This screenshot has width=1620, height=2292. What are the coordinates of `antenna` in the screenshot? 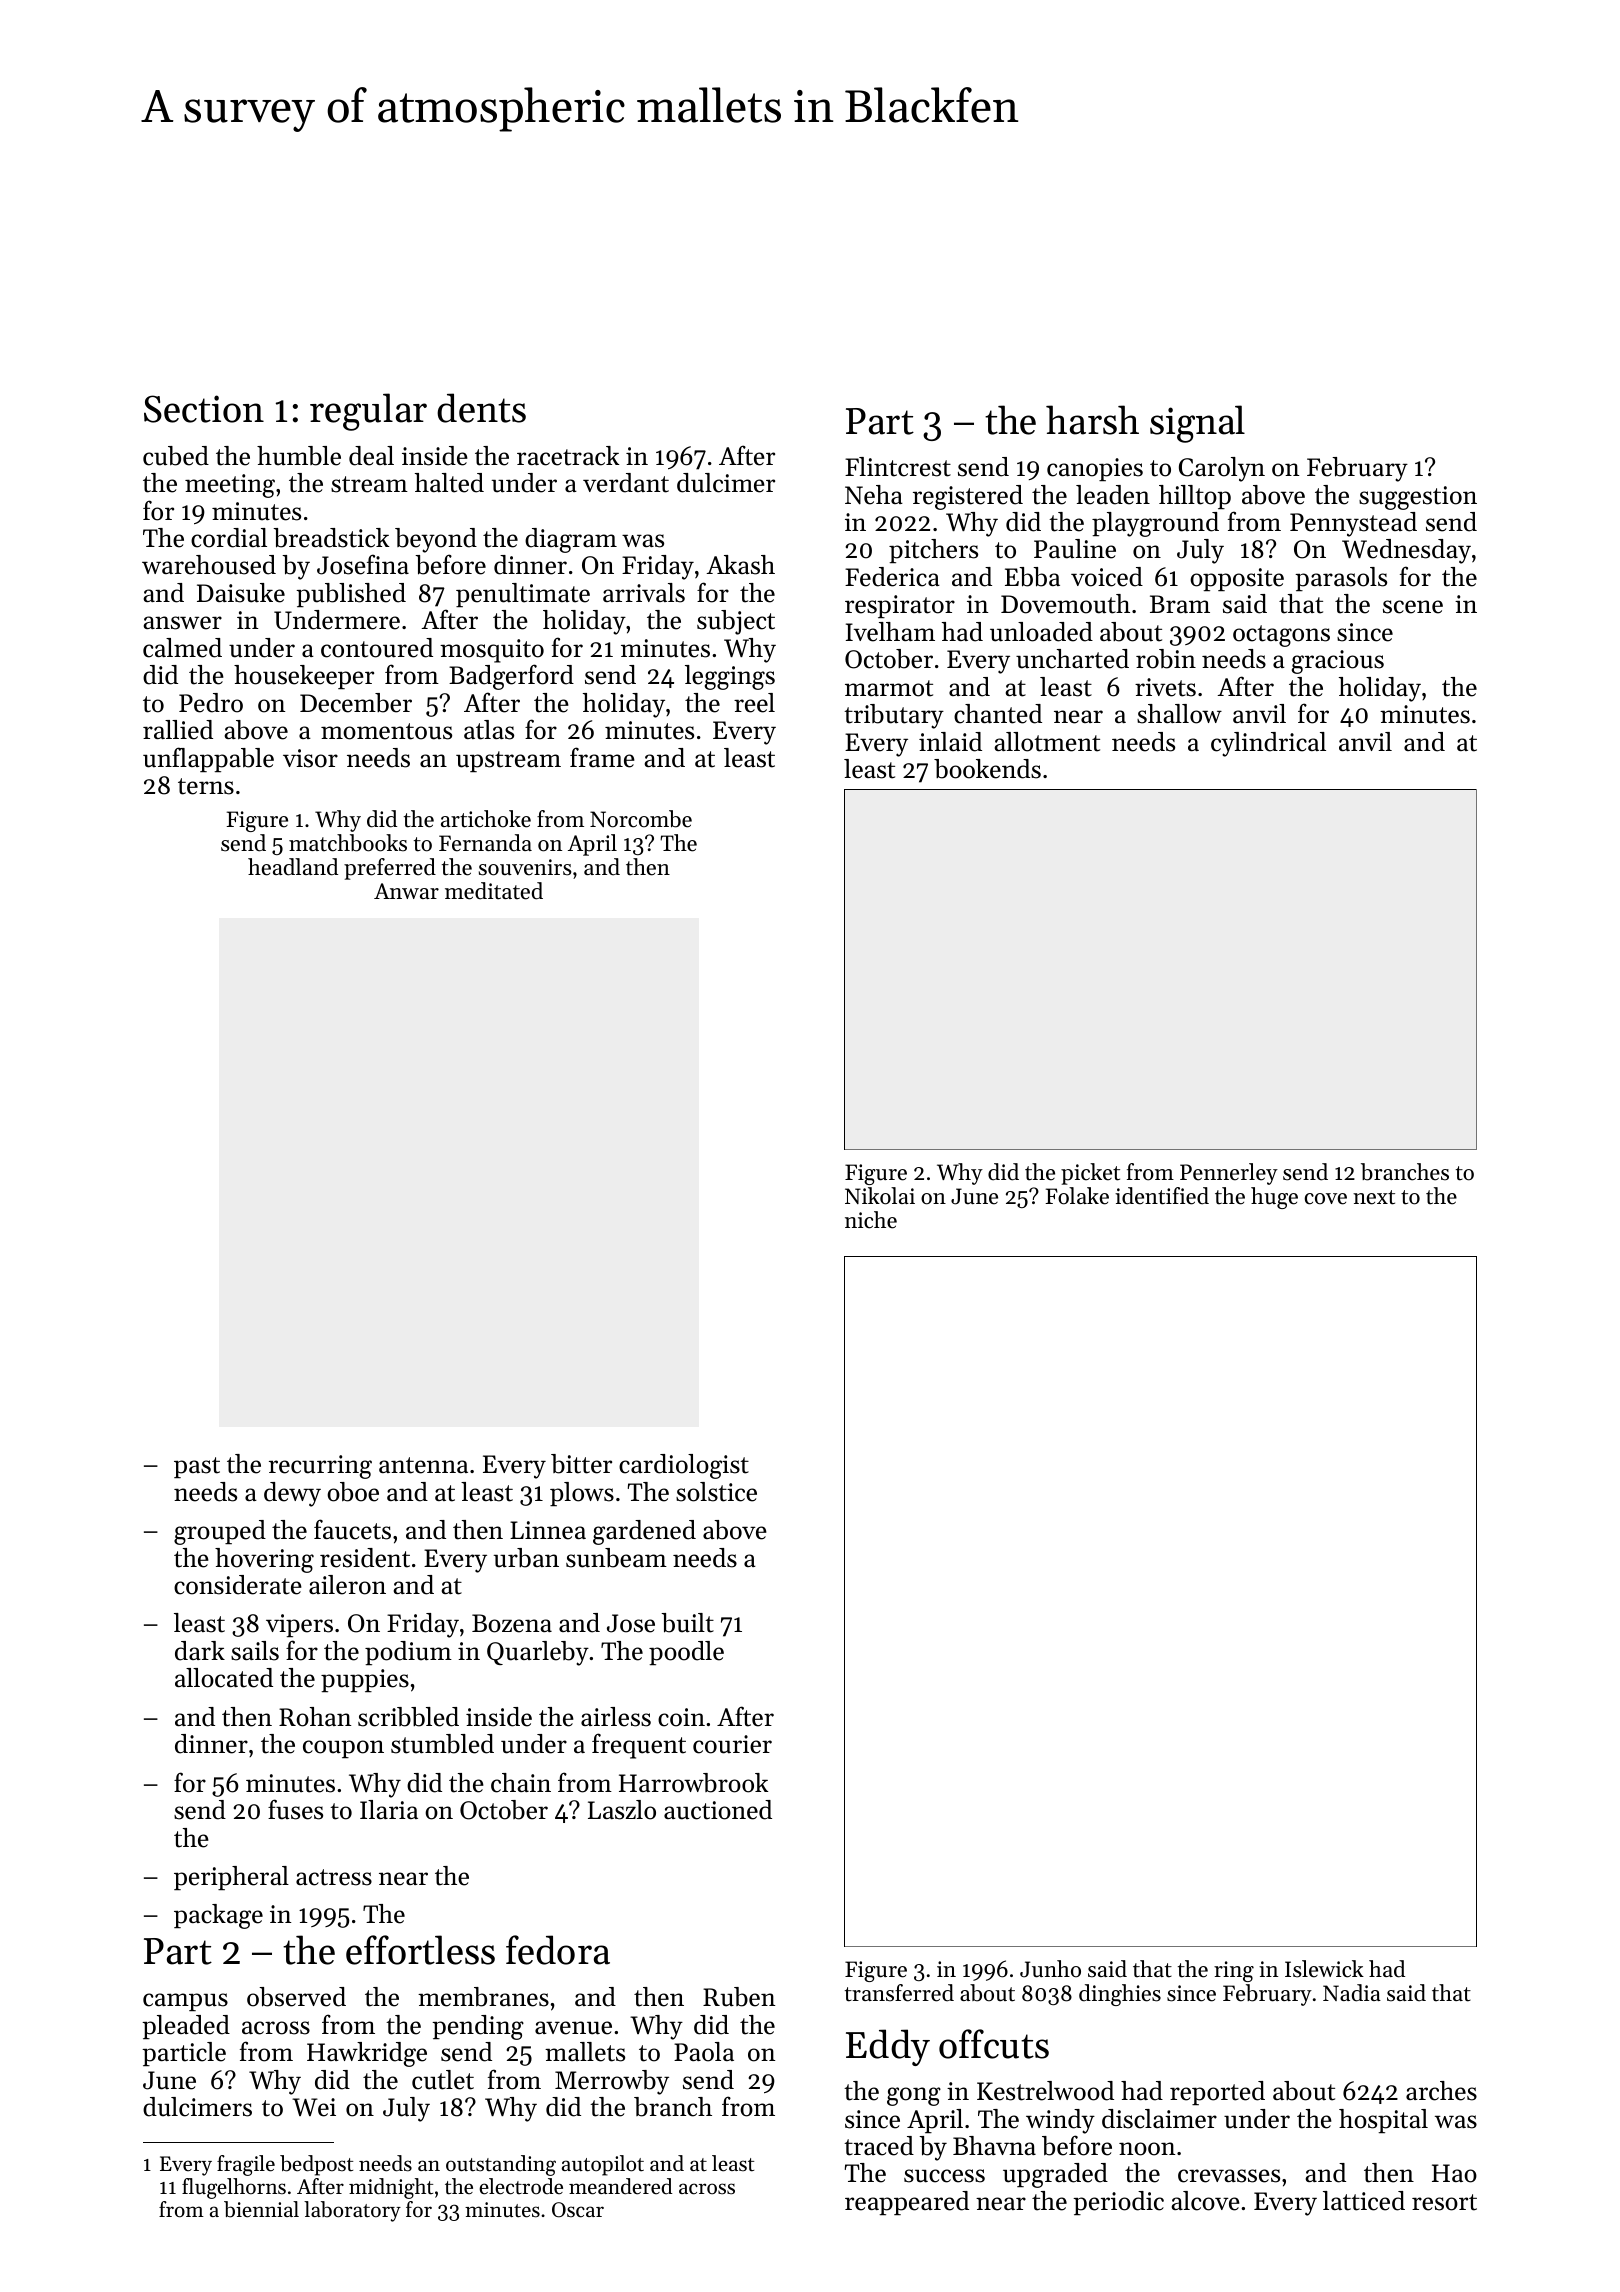 It's located at (423, 1465).
